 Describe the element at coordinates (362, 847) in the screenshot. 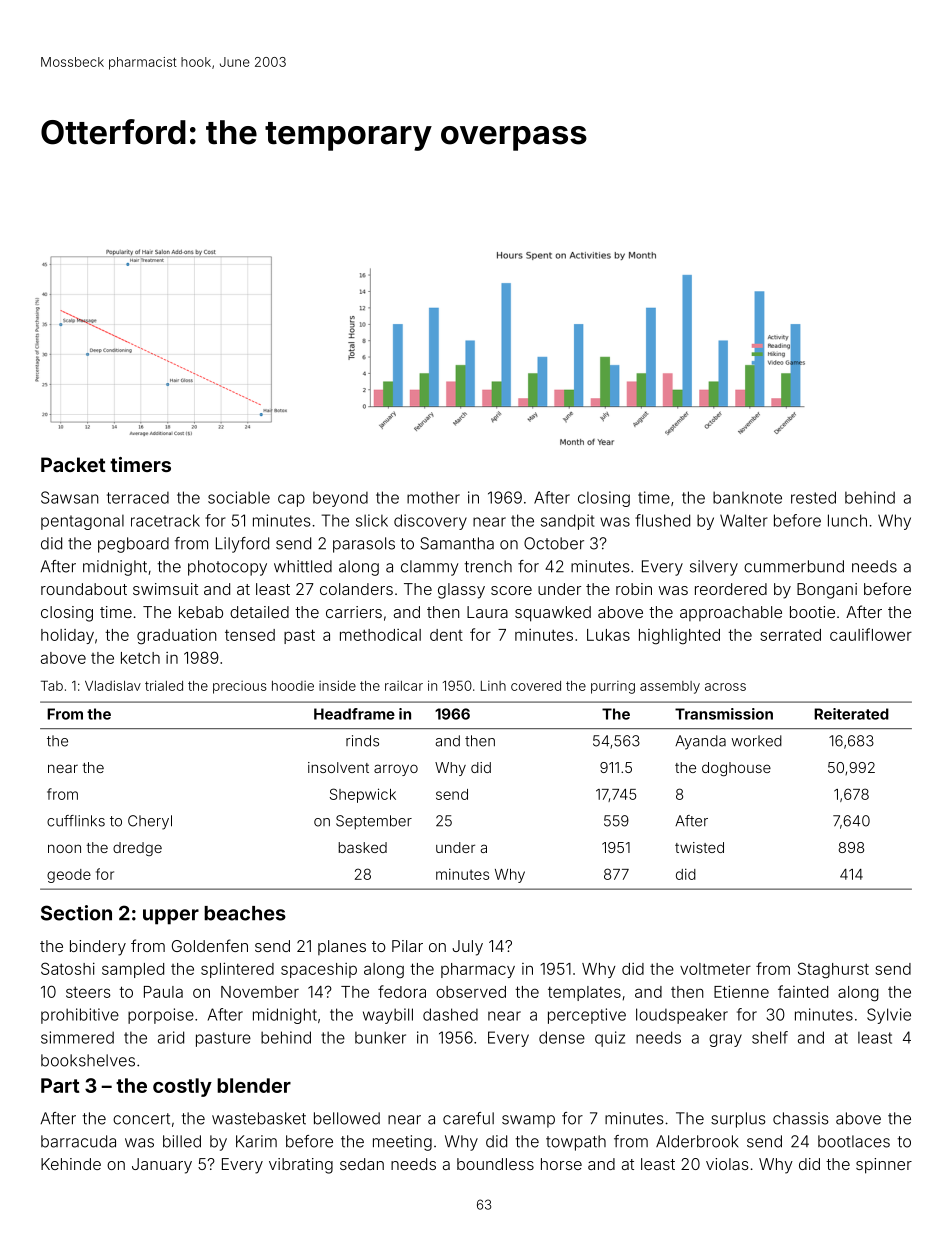

I see `basked` at that location.
